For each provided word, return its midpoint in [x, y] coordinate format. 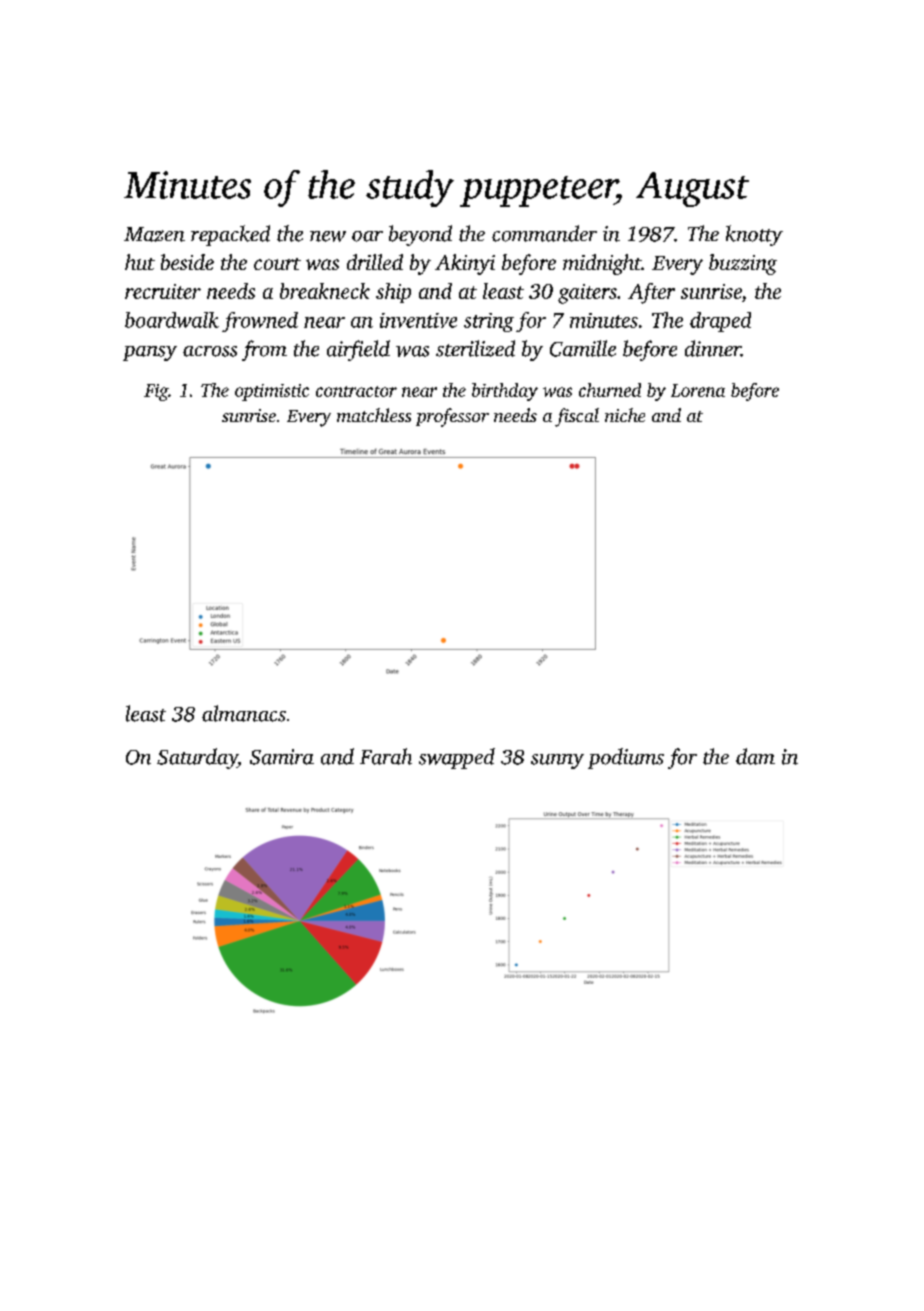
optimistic [272, 392]
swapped [457, 758]
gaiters [587, 294]
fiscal [577, 417]
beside [187, 262]
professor [452, 417]
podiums [626, 758]
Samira [282, 757]
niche [625, 415]
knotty [754, 235]
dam [755, 756]
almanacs [244, 713]
